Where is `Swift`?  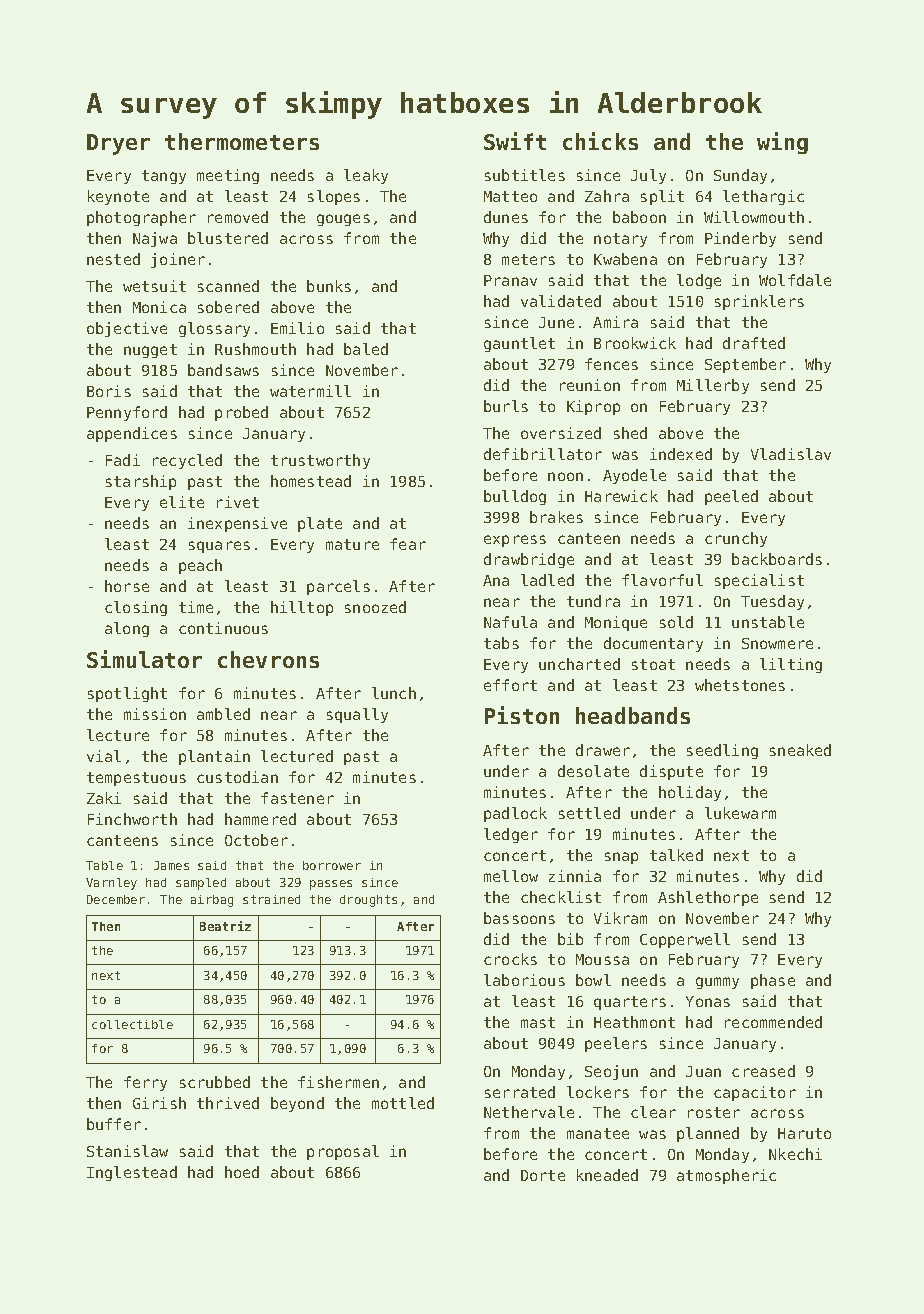
Swift is located at coordinates (515, 141).
